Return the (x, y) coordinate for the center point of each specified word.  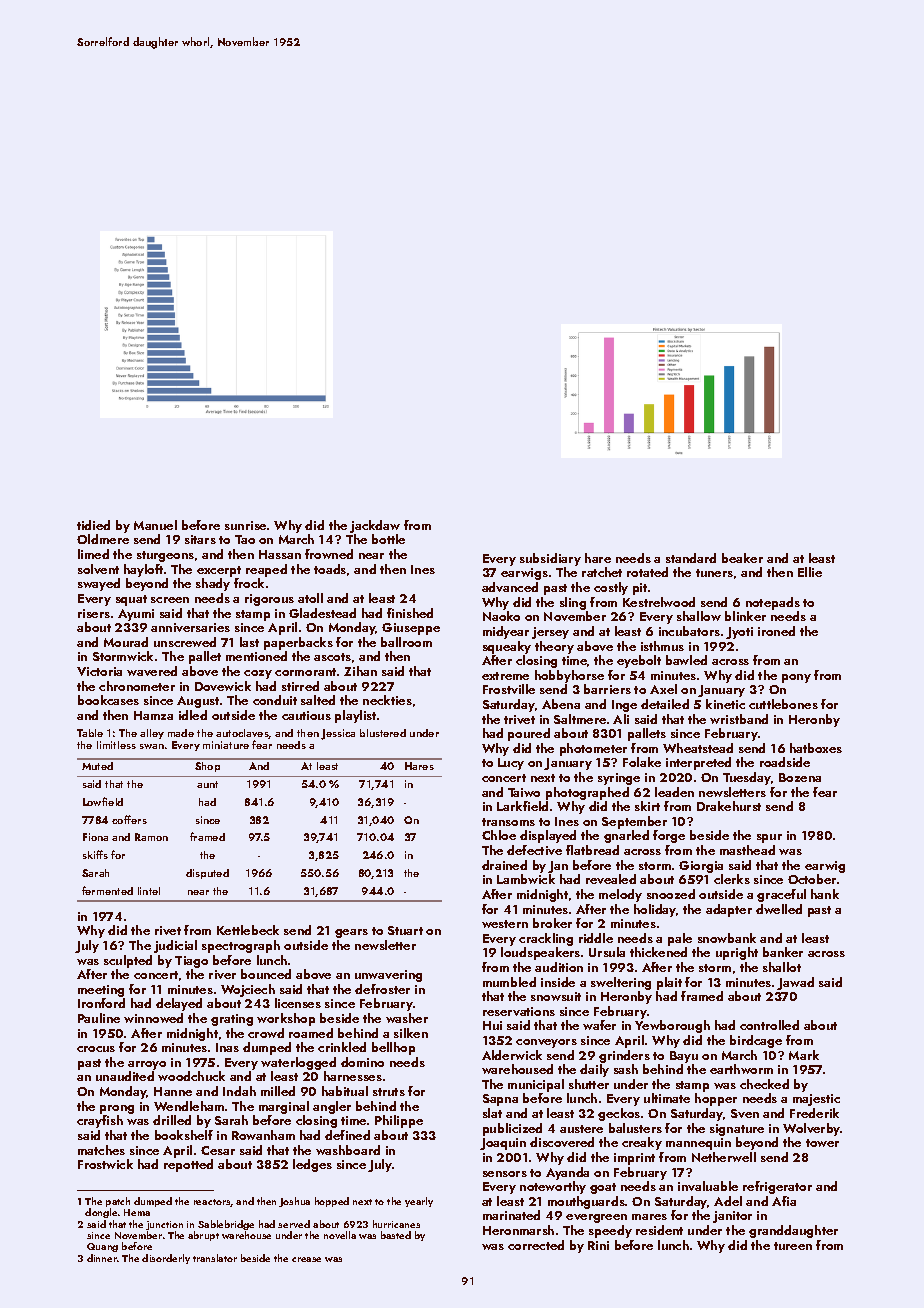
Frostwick (105, 1164)
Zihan (360, 671)
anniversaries (190, 627)
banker (783, 952)
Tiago (191, 962)
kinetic (725, 704)
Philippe (399, 1121)
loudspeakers (540, 953)
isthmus (662, 646)
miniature (226, 745)
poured (529, 734)
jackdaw (375, 526)
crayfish (100, 1121)
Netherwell (724, 1157)
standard (691, 558)
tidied (93, 525)
